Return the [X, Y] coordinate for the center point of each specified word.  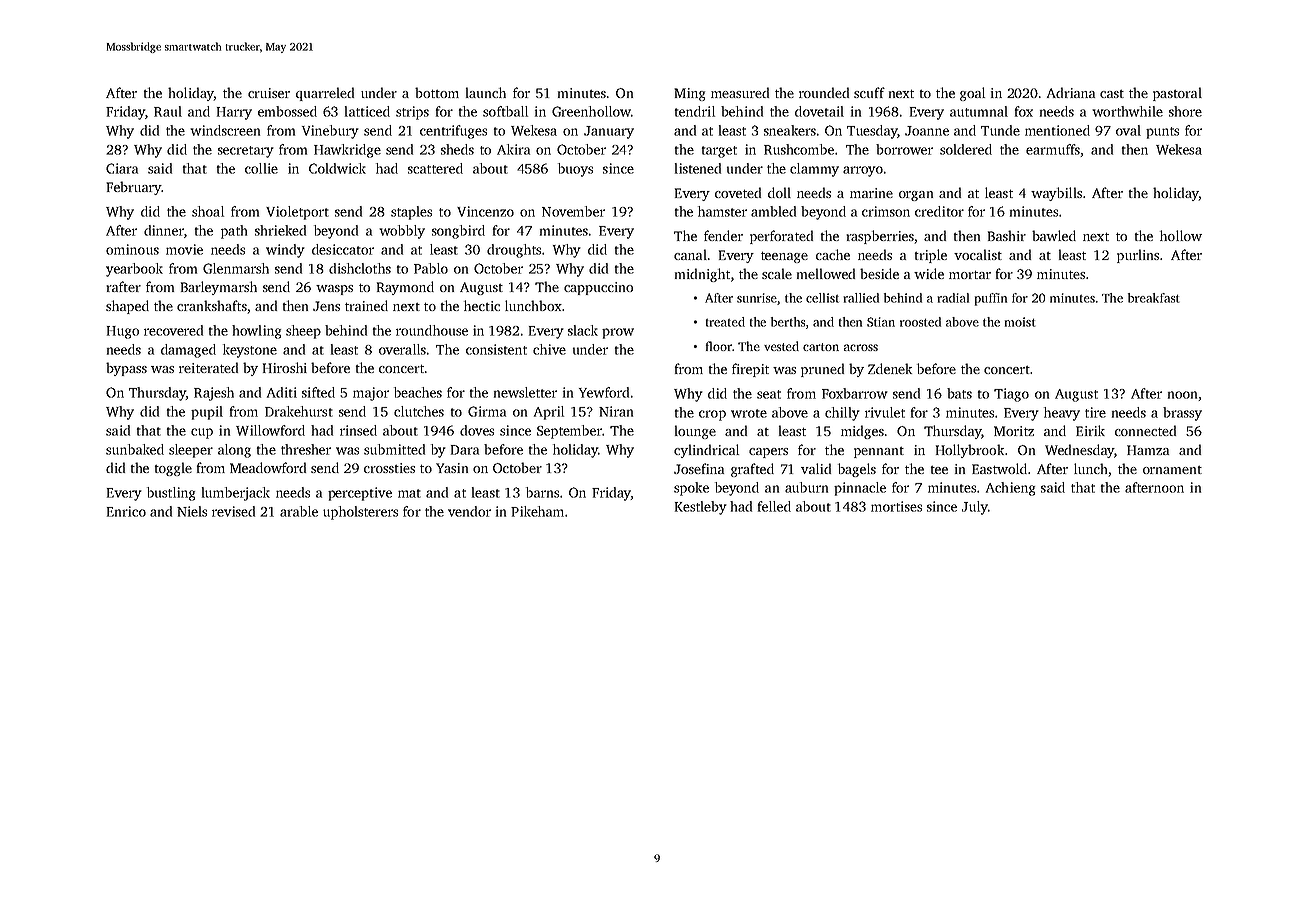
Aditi [282, 392]
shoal [208, 211]
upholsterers [360, 513]
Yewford [604, 392]
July [975, 508]
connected [1145, 430]
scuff [869, 92]
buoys [575, 170]
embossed [287, 111]
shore [1185, 111]
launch [486, 92]
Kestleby [701, 508]
